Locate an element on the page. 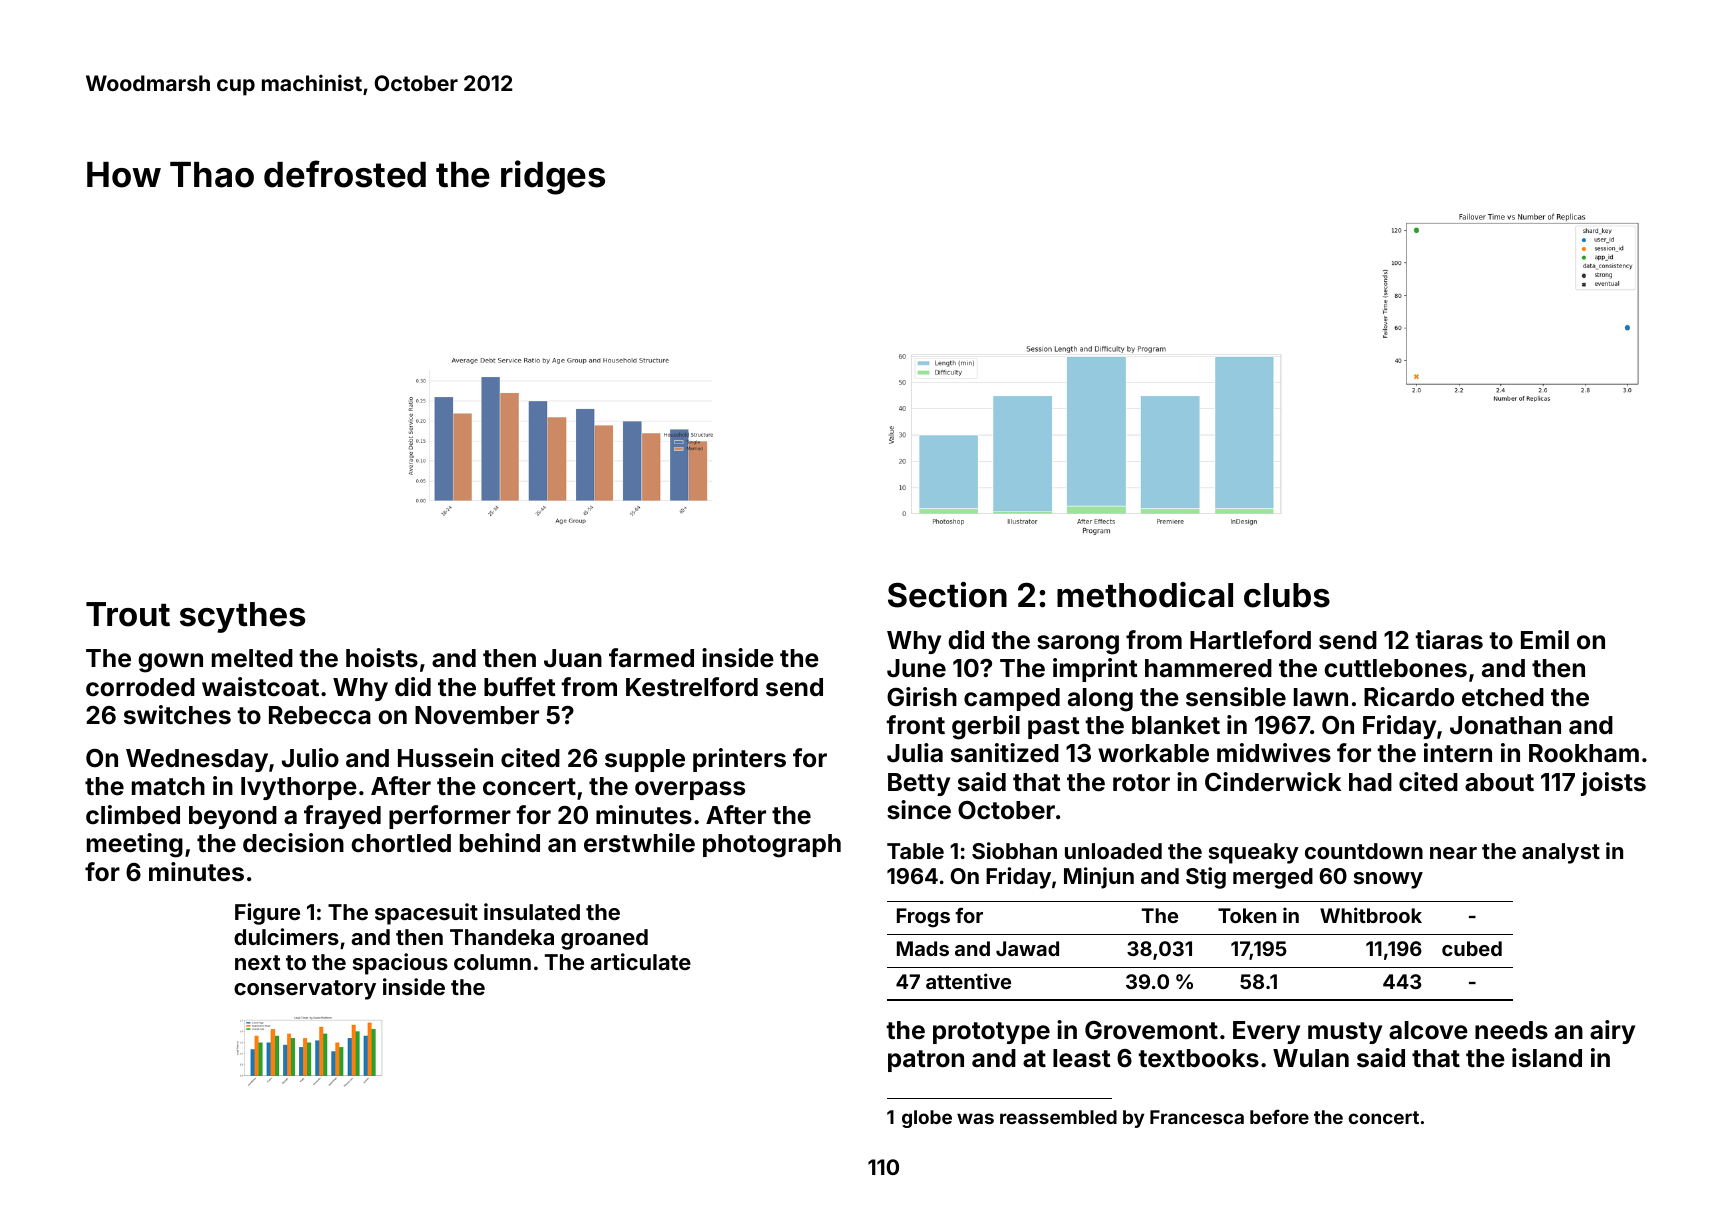 The height and width of the document is (1227, 1735). erstwhile is located at coordinates (639, 843).
